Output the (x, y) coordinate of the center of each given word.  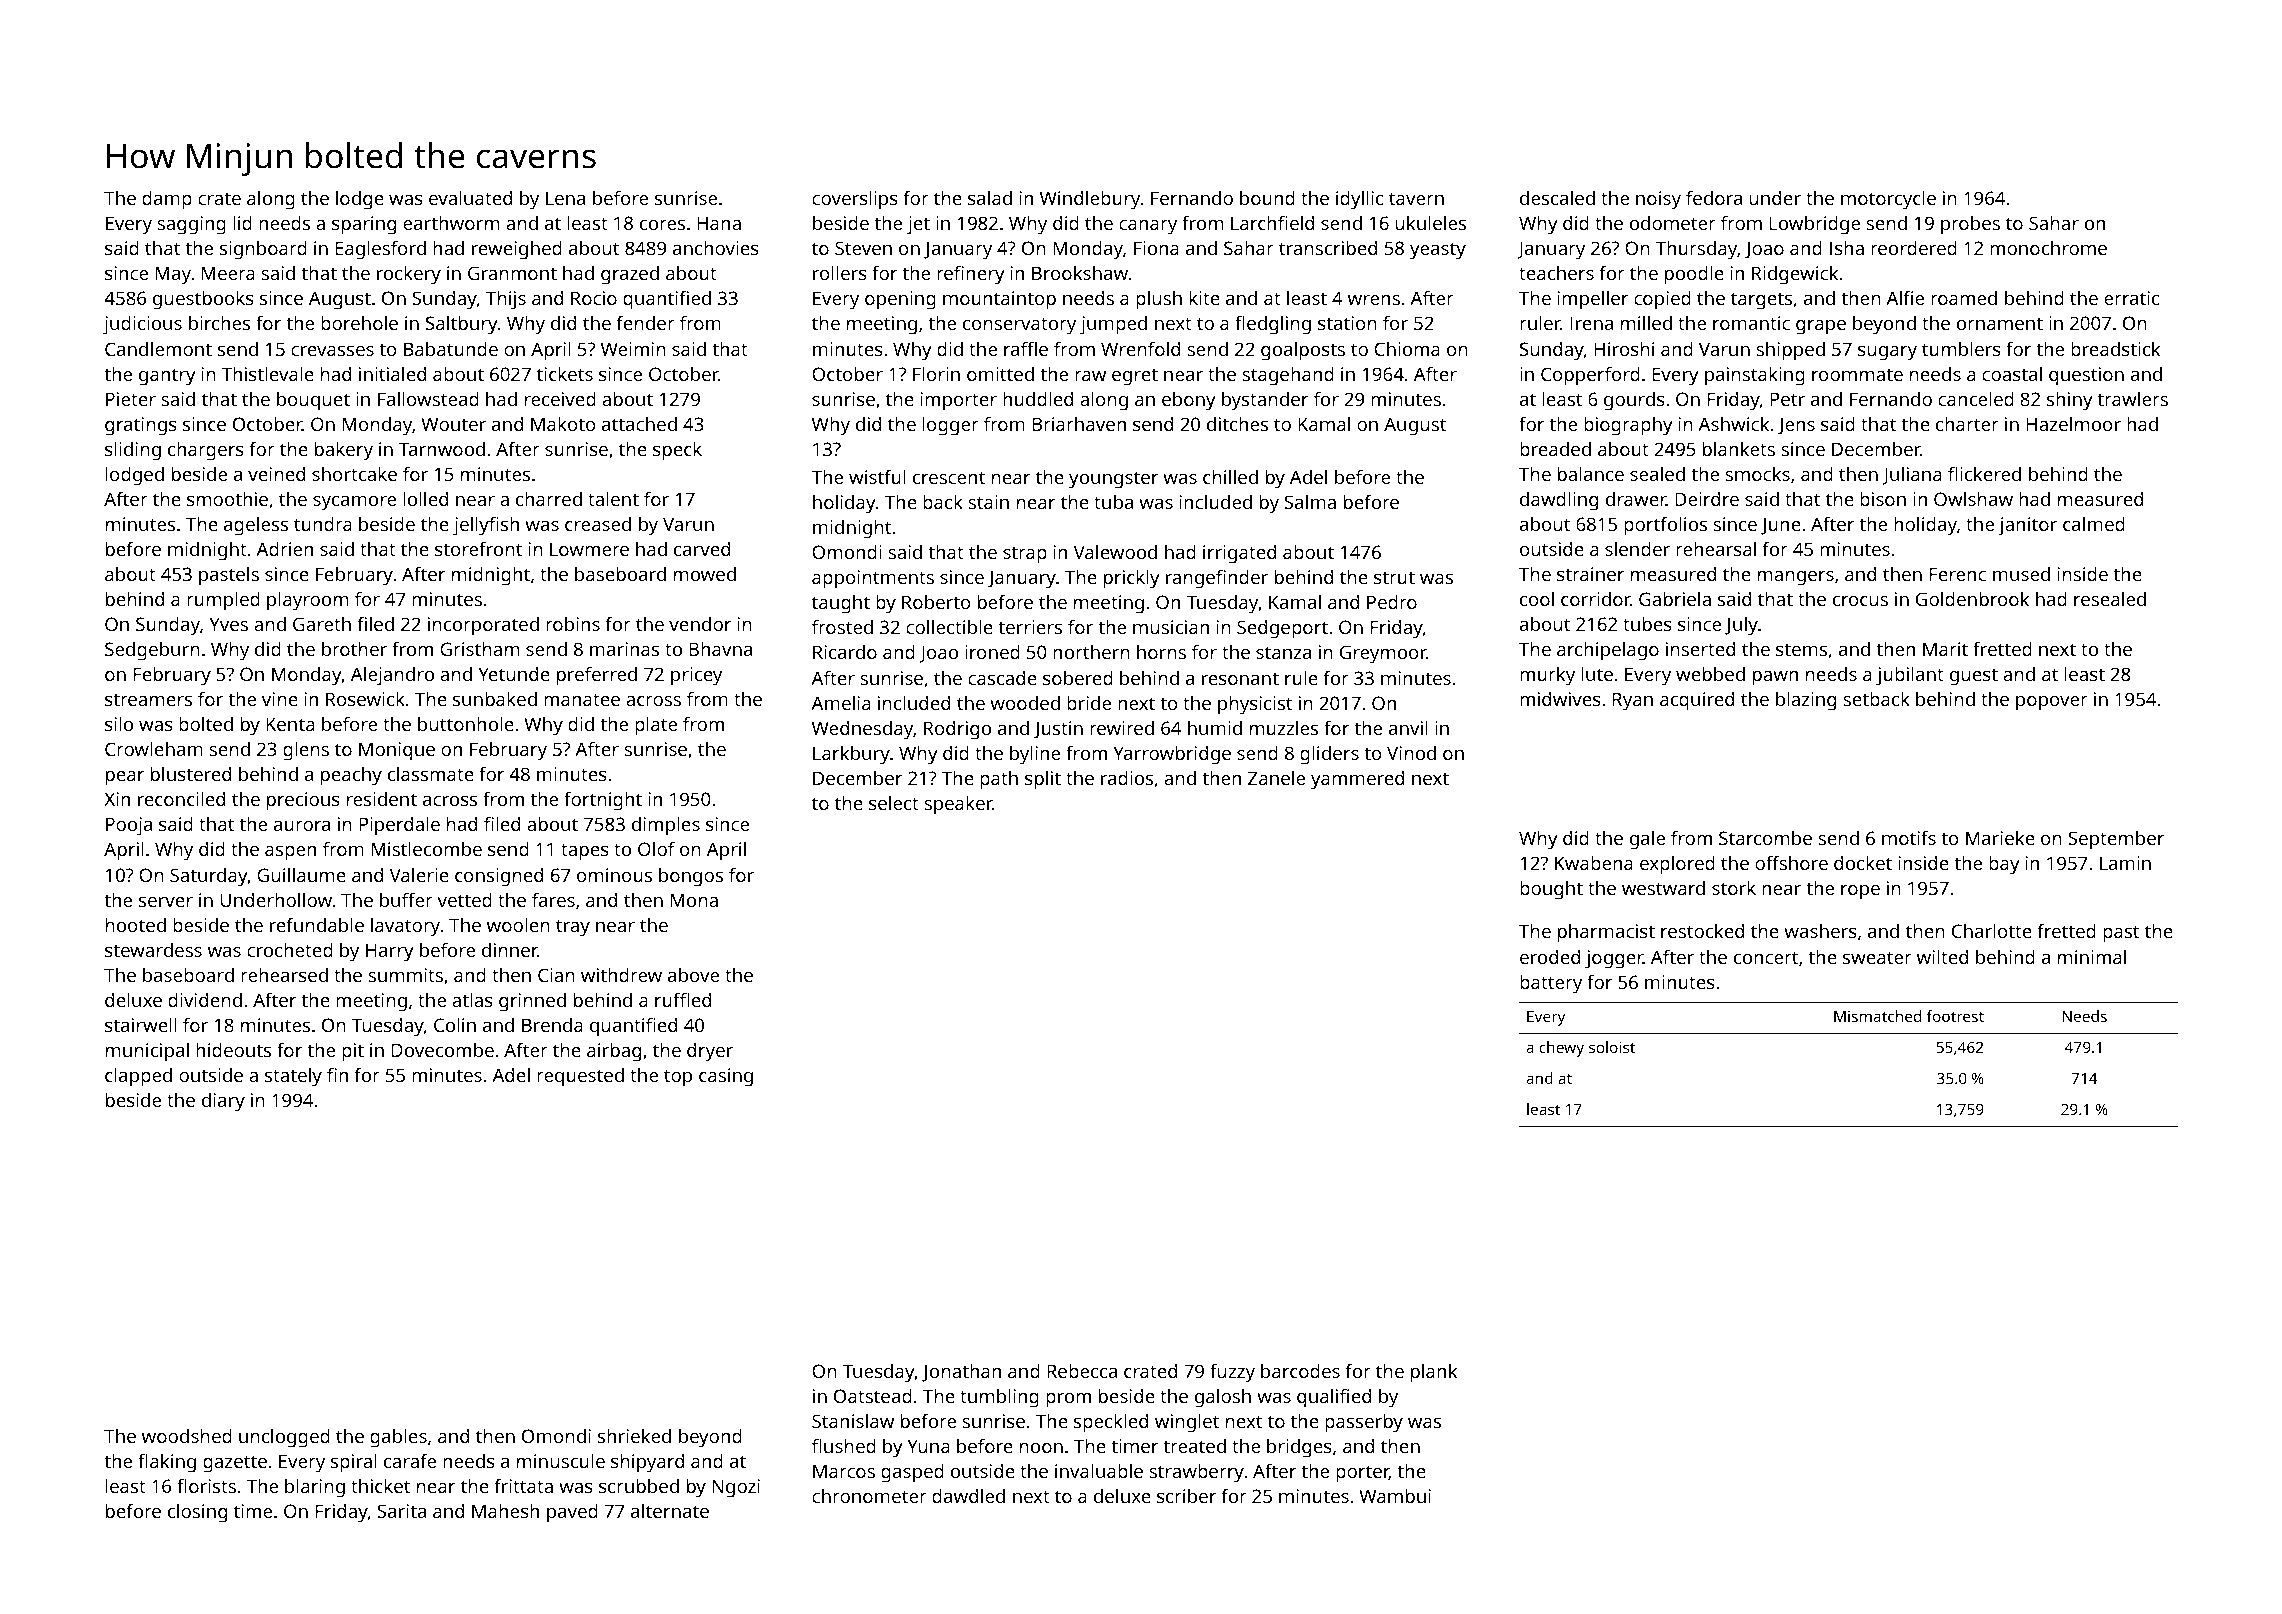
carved (702, 549)
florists (206, 1485)
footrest (1955, 1016)
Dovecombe (443, 1050)
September (2116, 840)
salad (990, 198)
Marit (1945, 649)
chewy (1561, 1049)
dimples (666, 826)
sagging (191, 225)
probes (1970, 225)
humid (1215, 728)
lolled (425, 499)
